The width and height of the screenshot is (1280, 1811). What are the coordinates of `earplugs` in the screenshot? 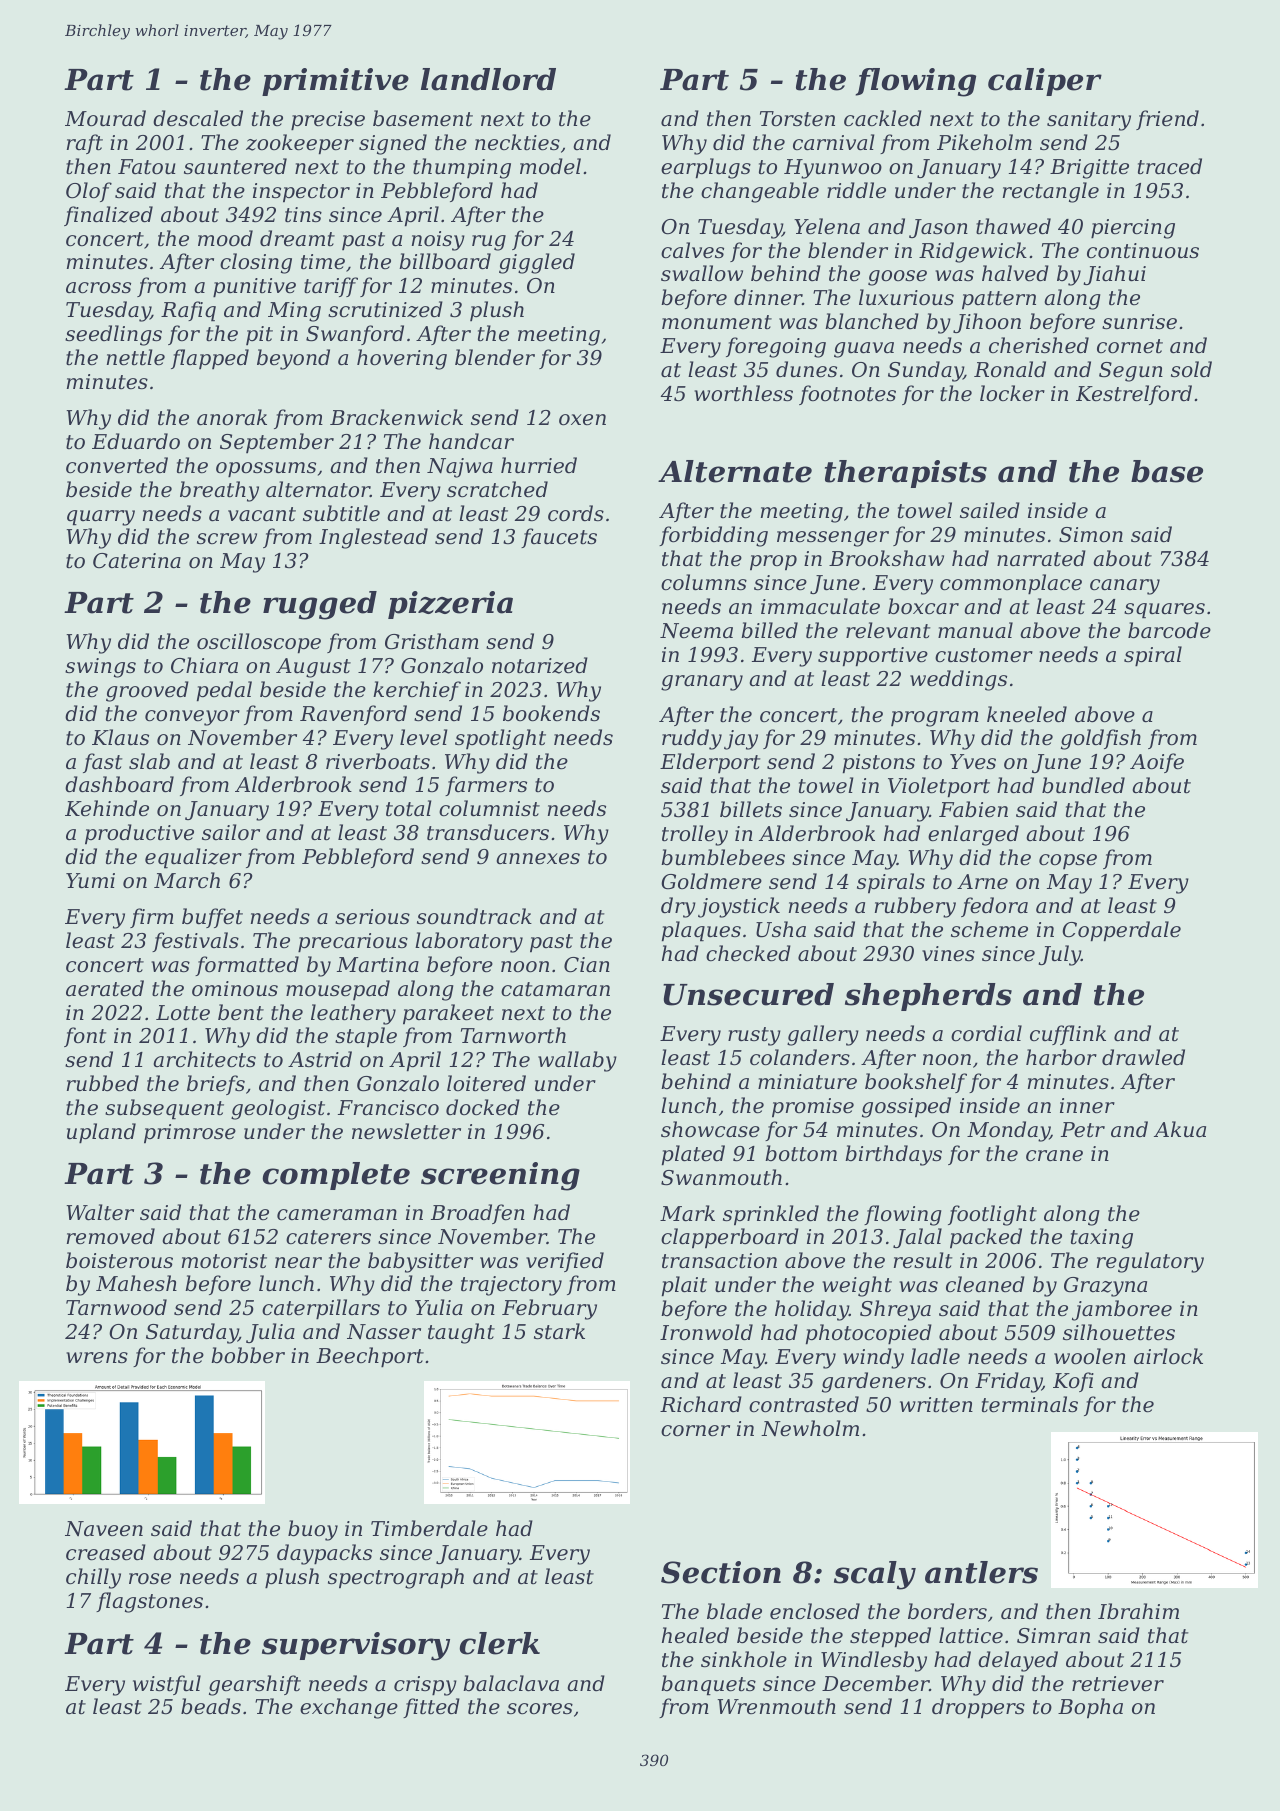 It's located at (706, 168).
